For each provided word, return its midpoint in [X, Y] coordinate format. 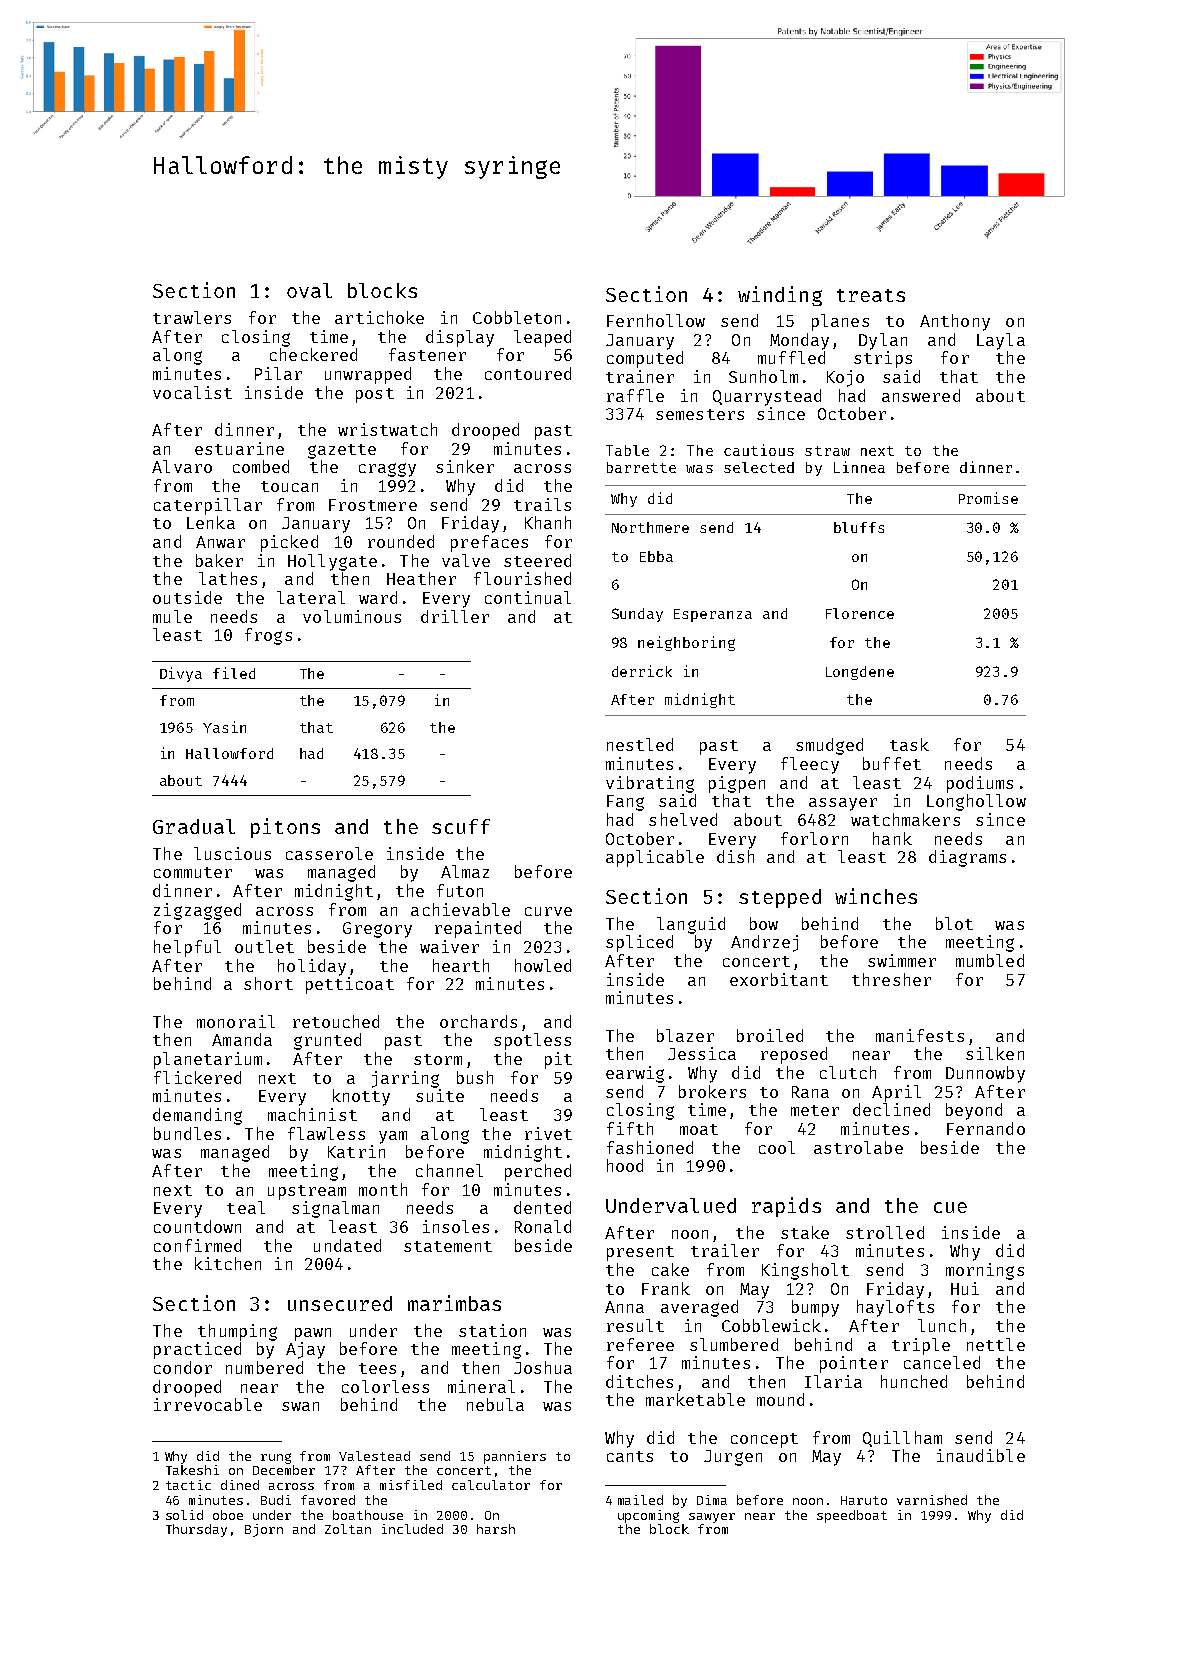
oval [309, 290]
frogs [268, 636]
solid [184, 1515]
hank [892, 838]
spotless [532, 1041]
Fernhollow [656, 320]
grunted [327, 1041]
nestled [640, 744]
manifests [920, 1035]
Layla [1001, 341]
